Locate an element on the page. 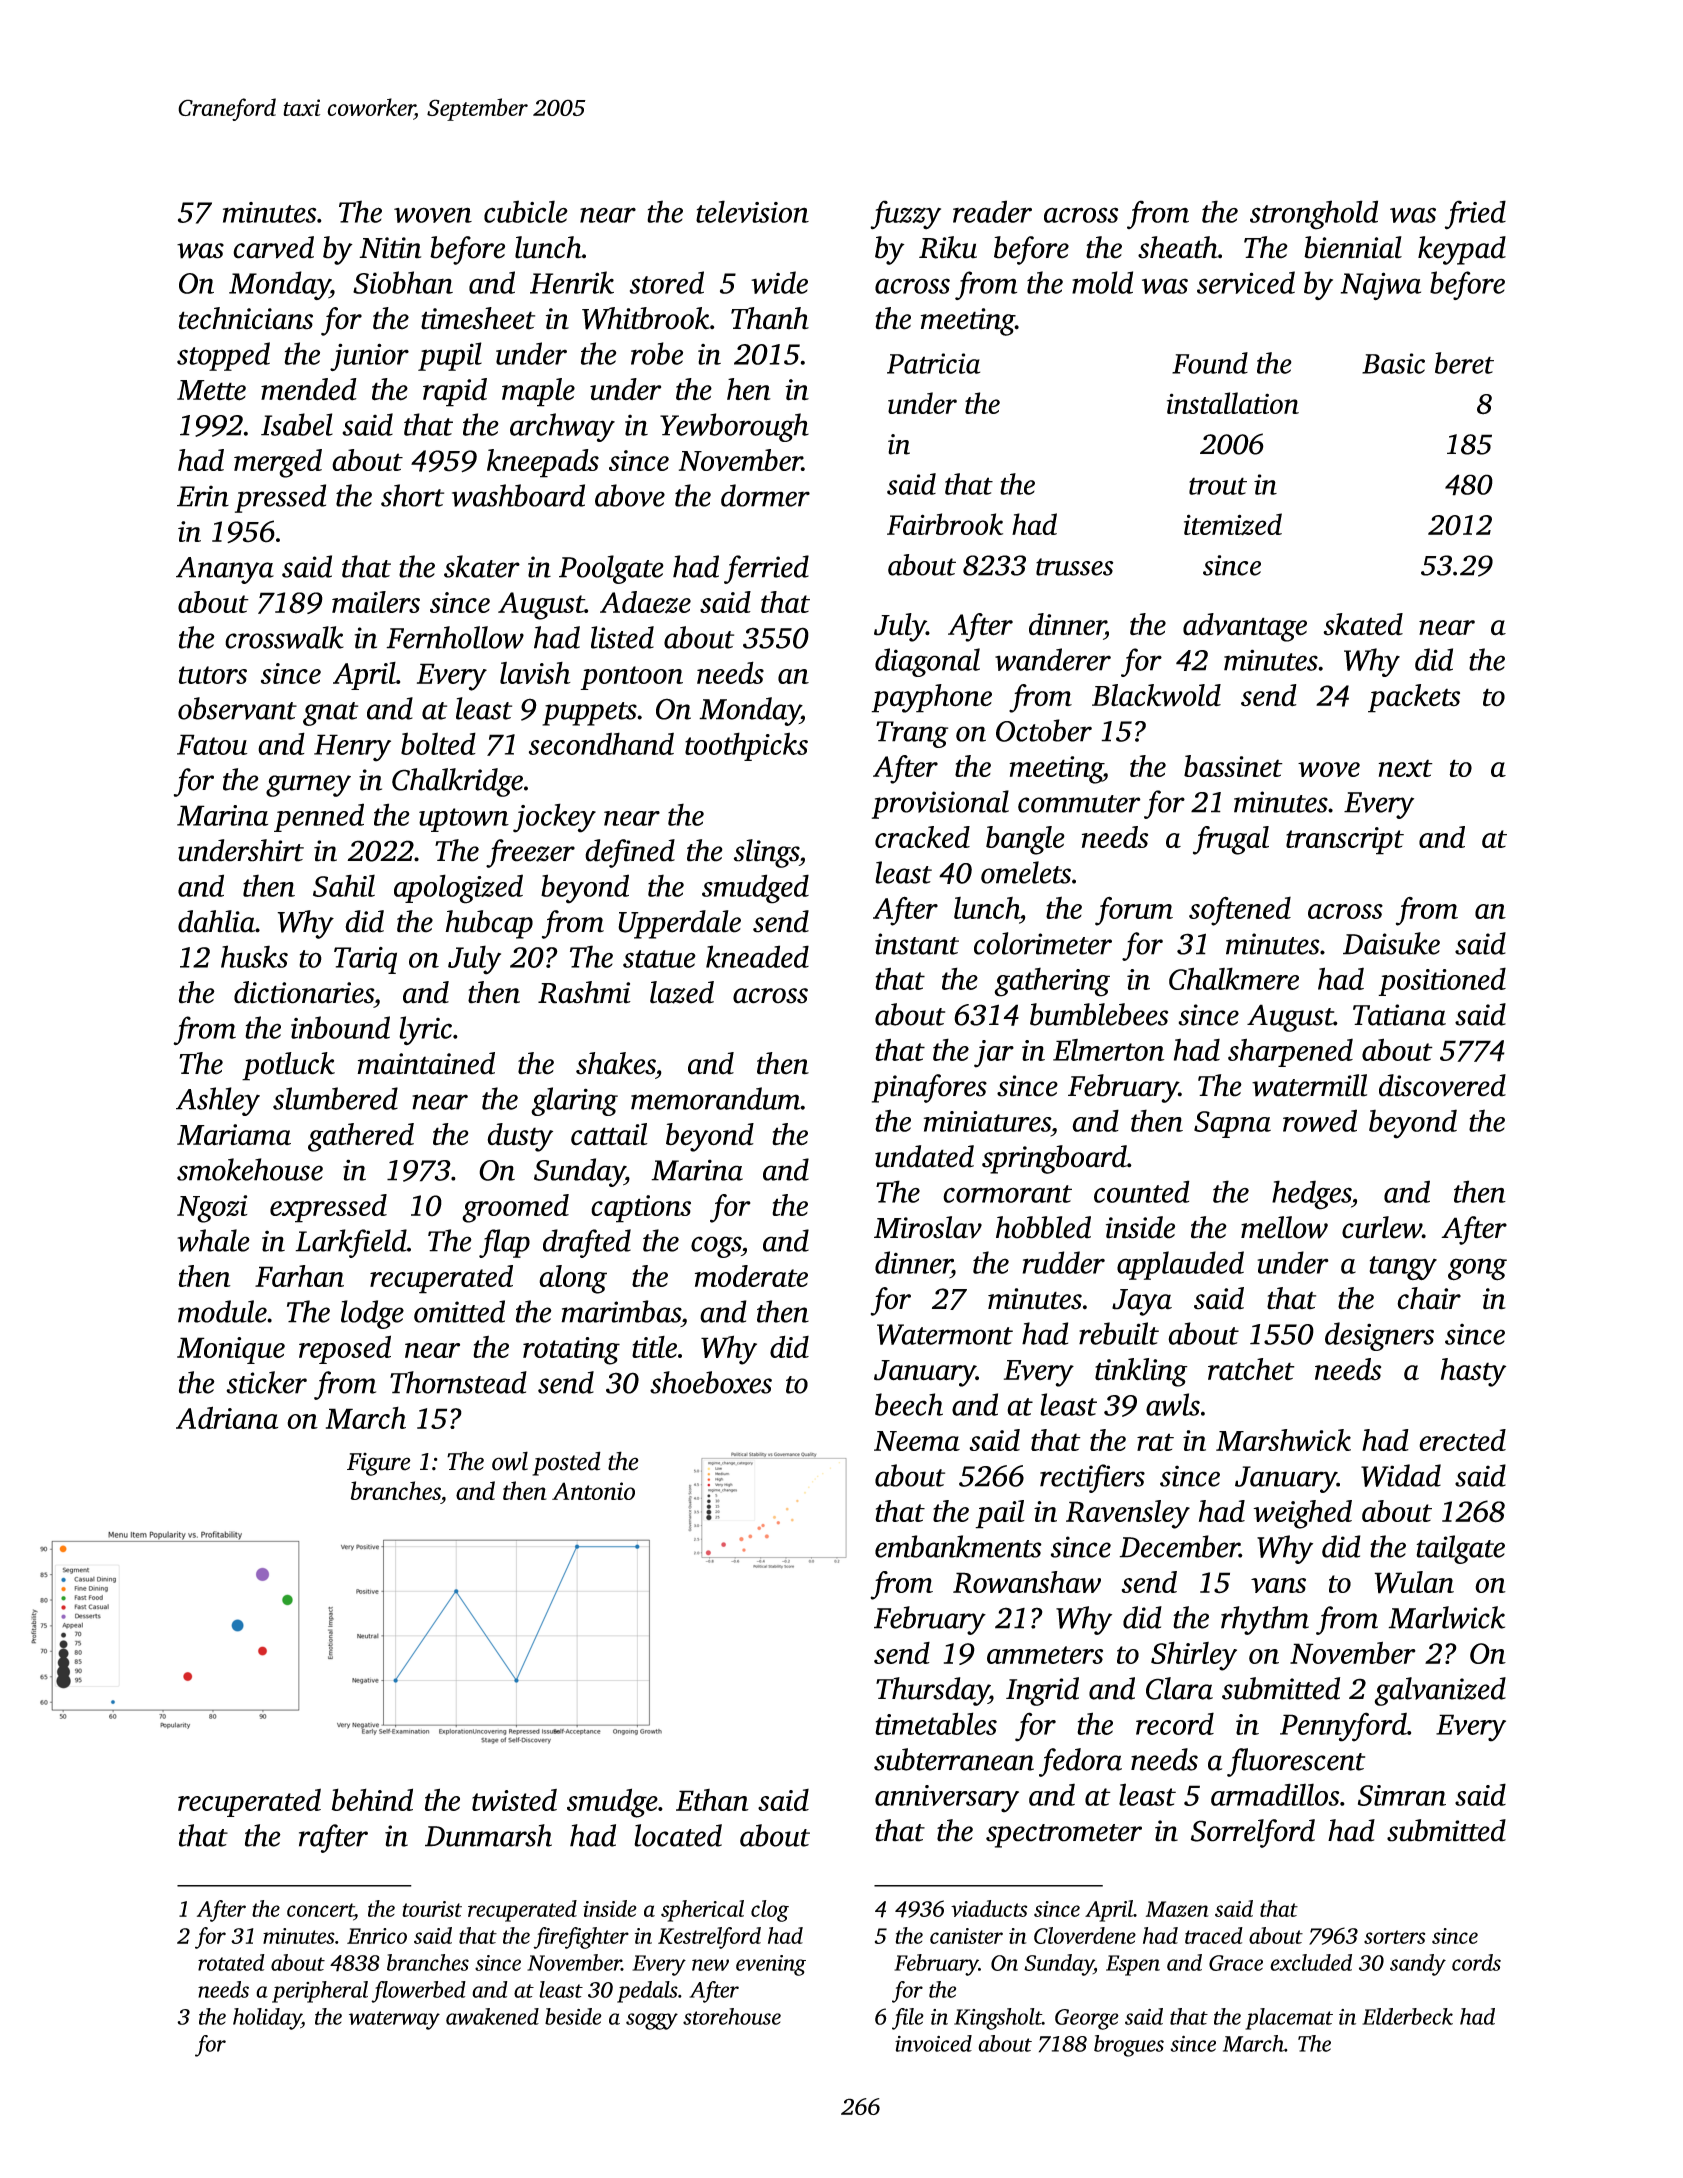  Wulan is located at coordinates (1414, 1582).
